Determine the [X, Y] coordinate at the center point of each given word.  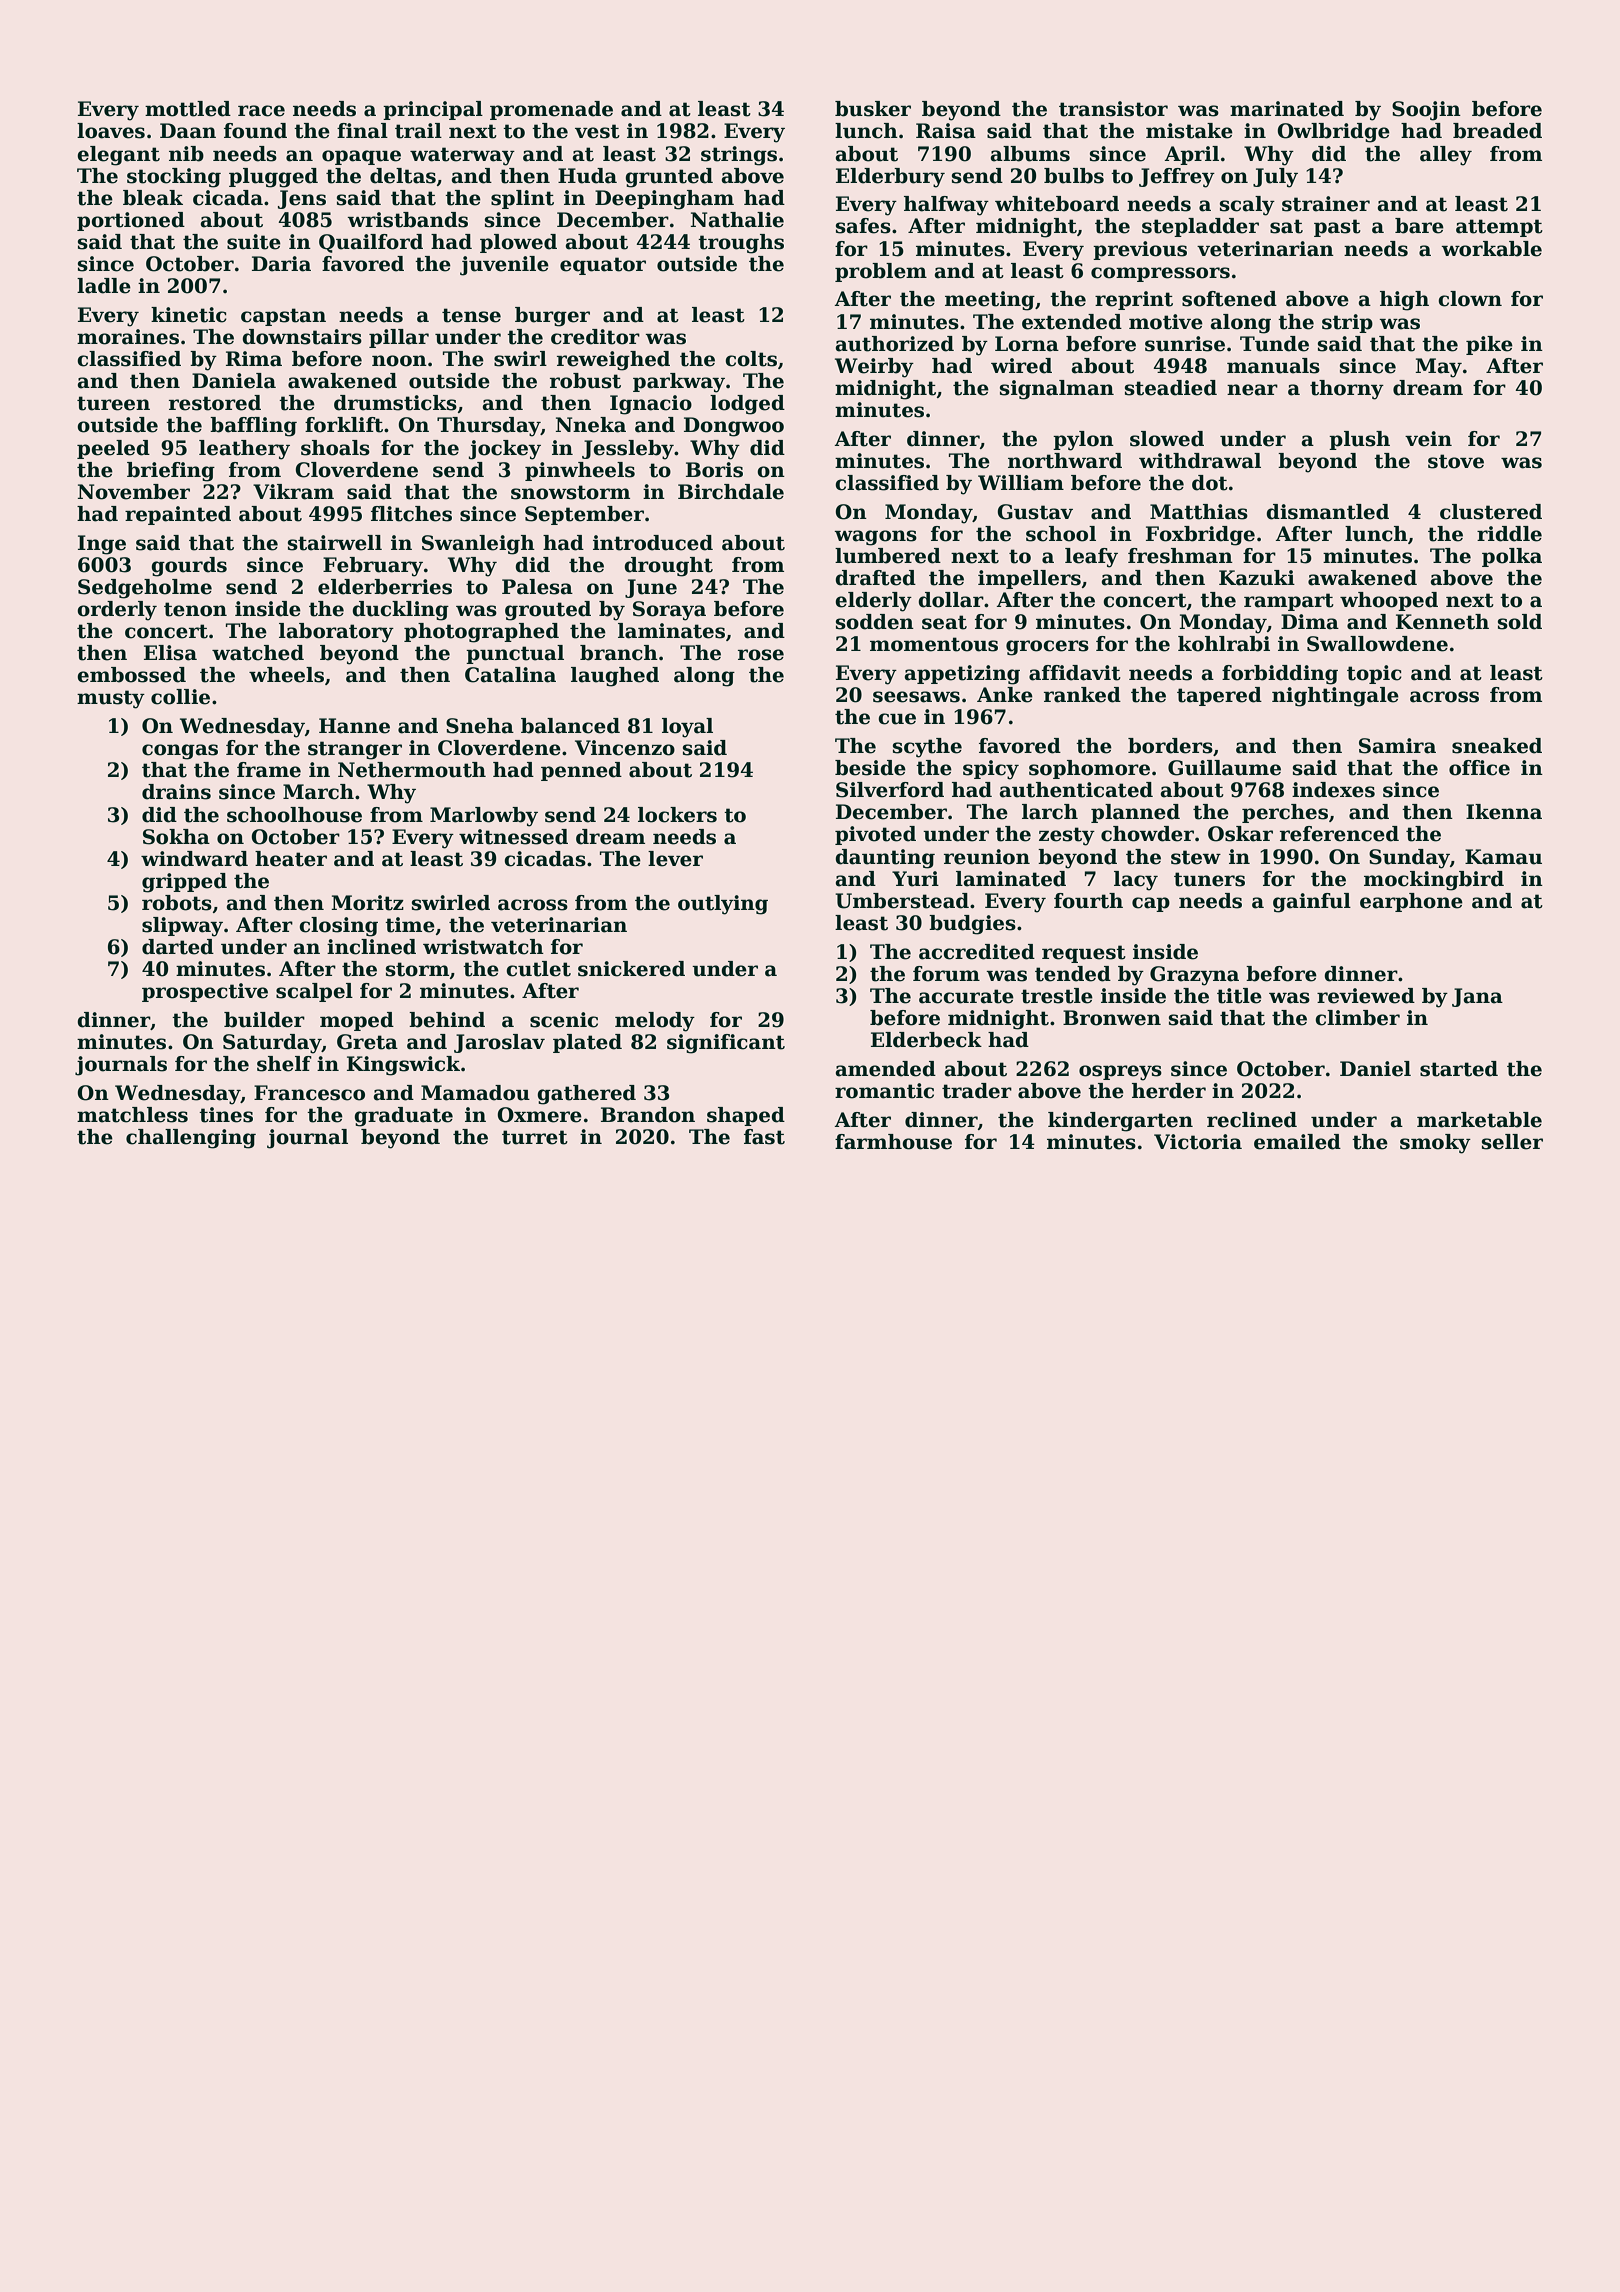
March [318, 792]
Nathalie [737, 220]
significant [726, 1044]
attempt [1499, 228]
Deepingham [664, 200]
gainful [1312, 903]
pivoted [875, 835]
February [373, 567]
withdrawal [1200, 461]
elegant [118, 156]
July [1275, 178]
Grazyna [1194, 976]
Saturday [272, 1044]
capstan [283, 317]
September [584, 515]
